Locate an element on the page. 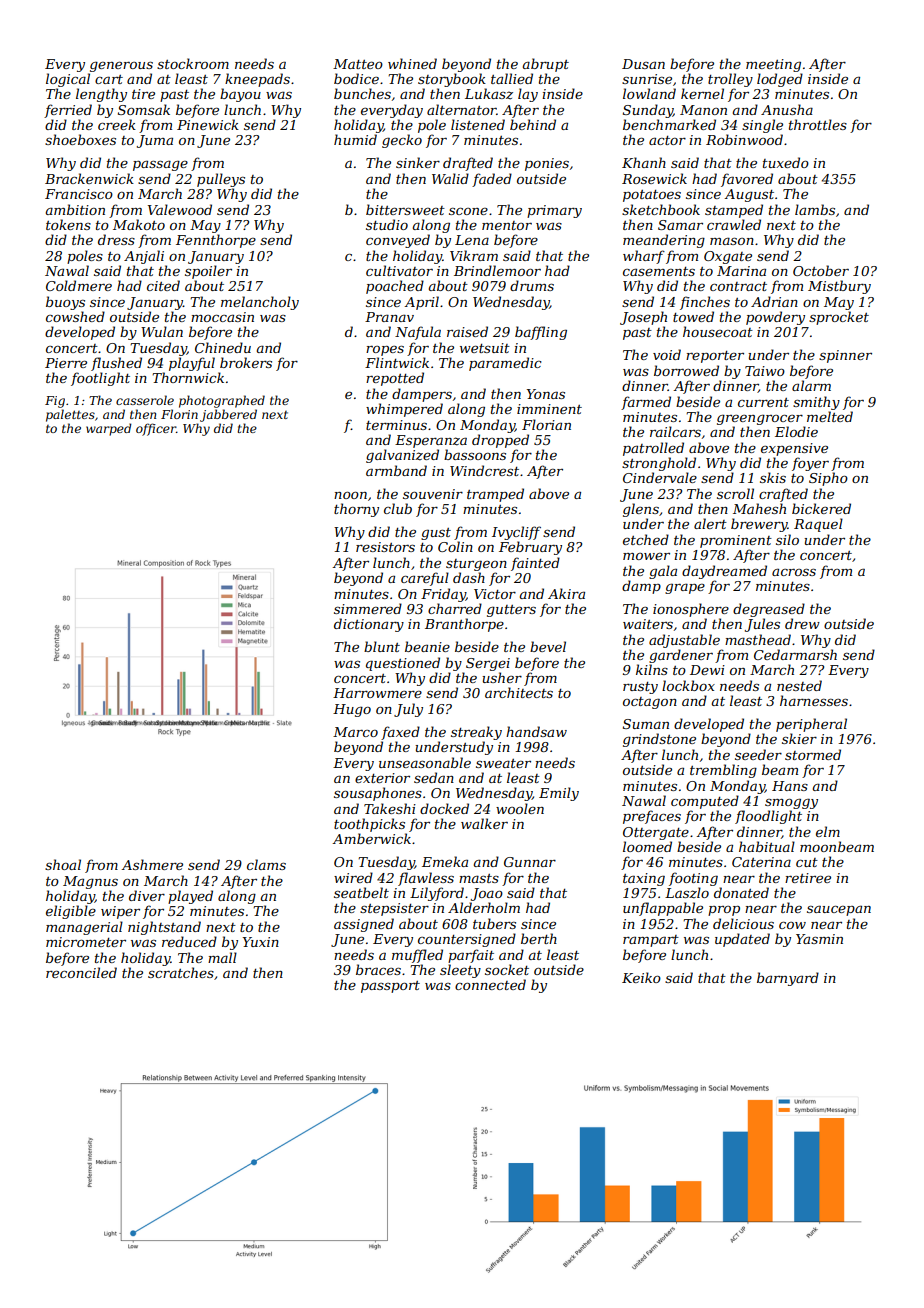 This page has height=1308, width=924. Hugo is located at coordinates (352, 710).
